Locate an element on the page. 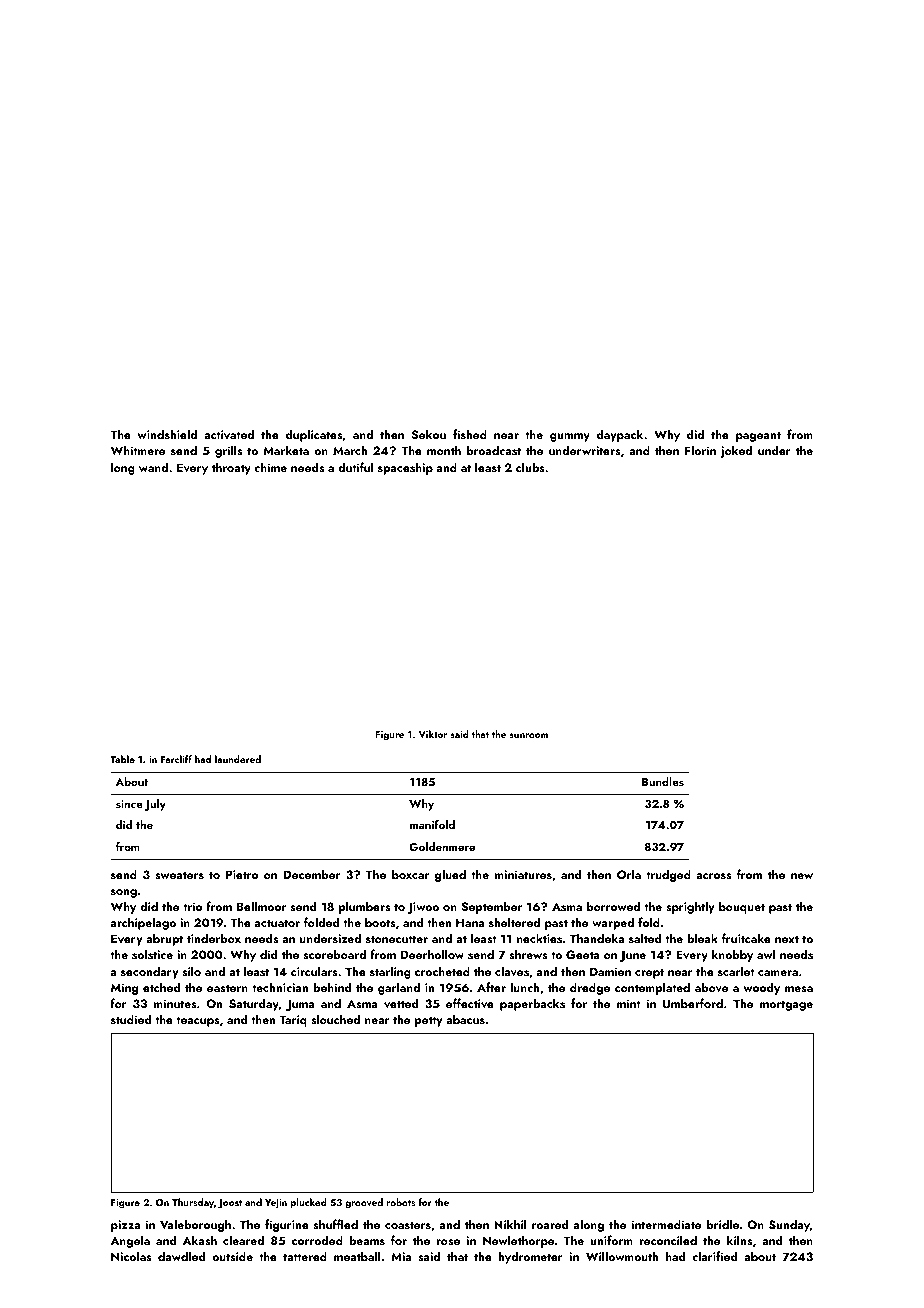 This image has height=1308, width=924. fished is located at coordinates (470, 434).
